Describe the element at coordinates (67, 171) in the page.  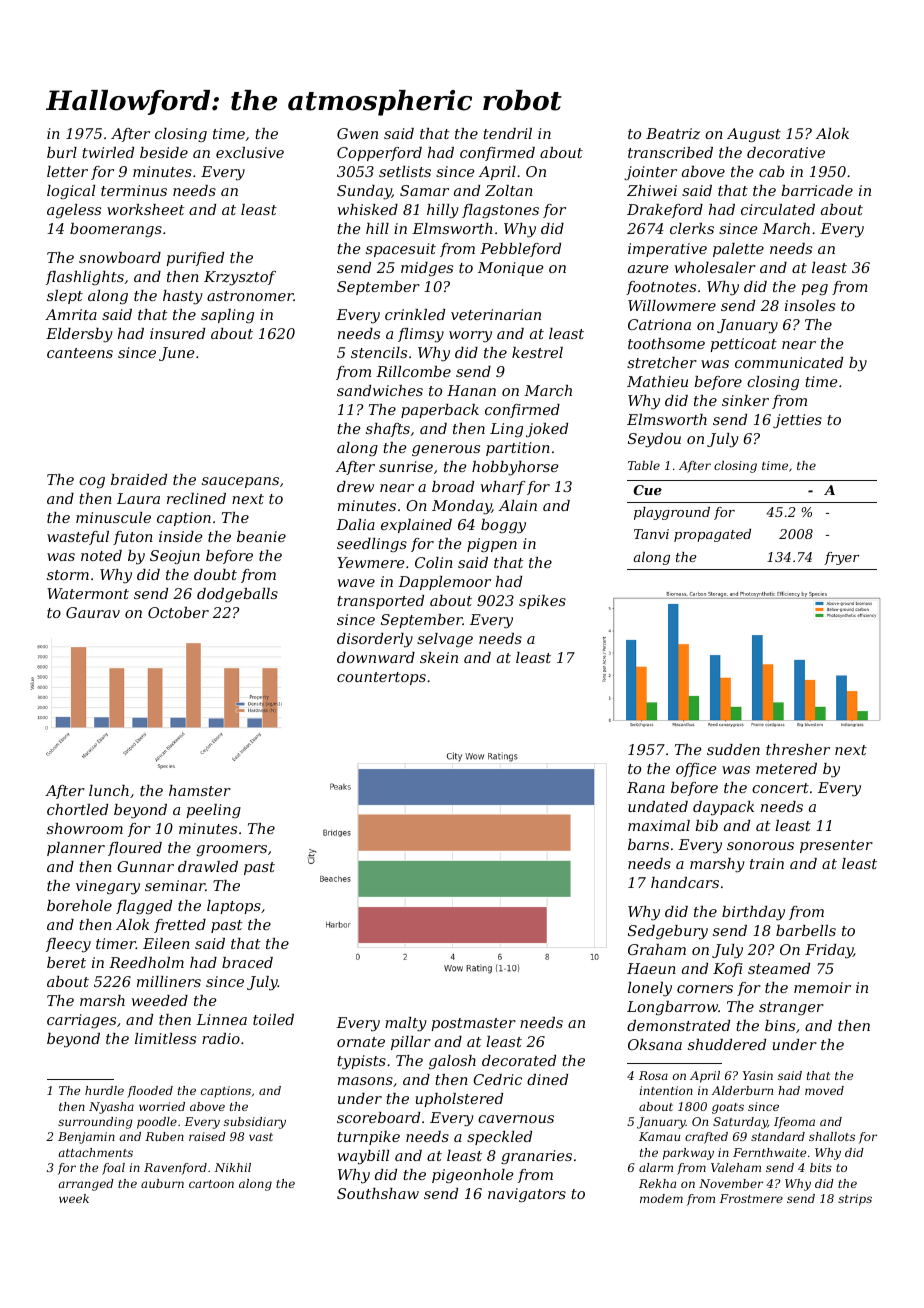
I see `letter` at that location.
